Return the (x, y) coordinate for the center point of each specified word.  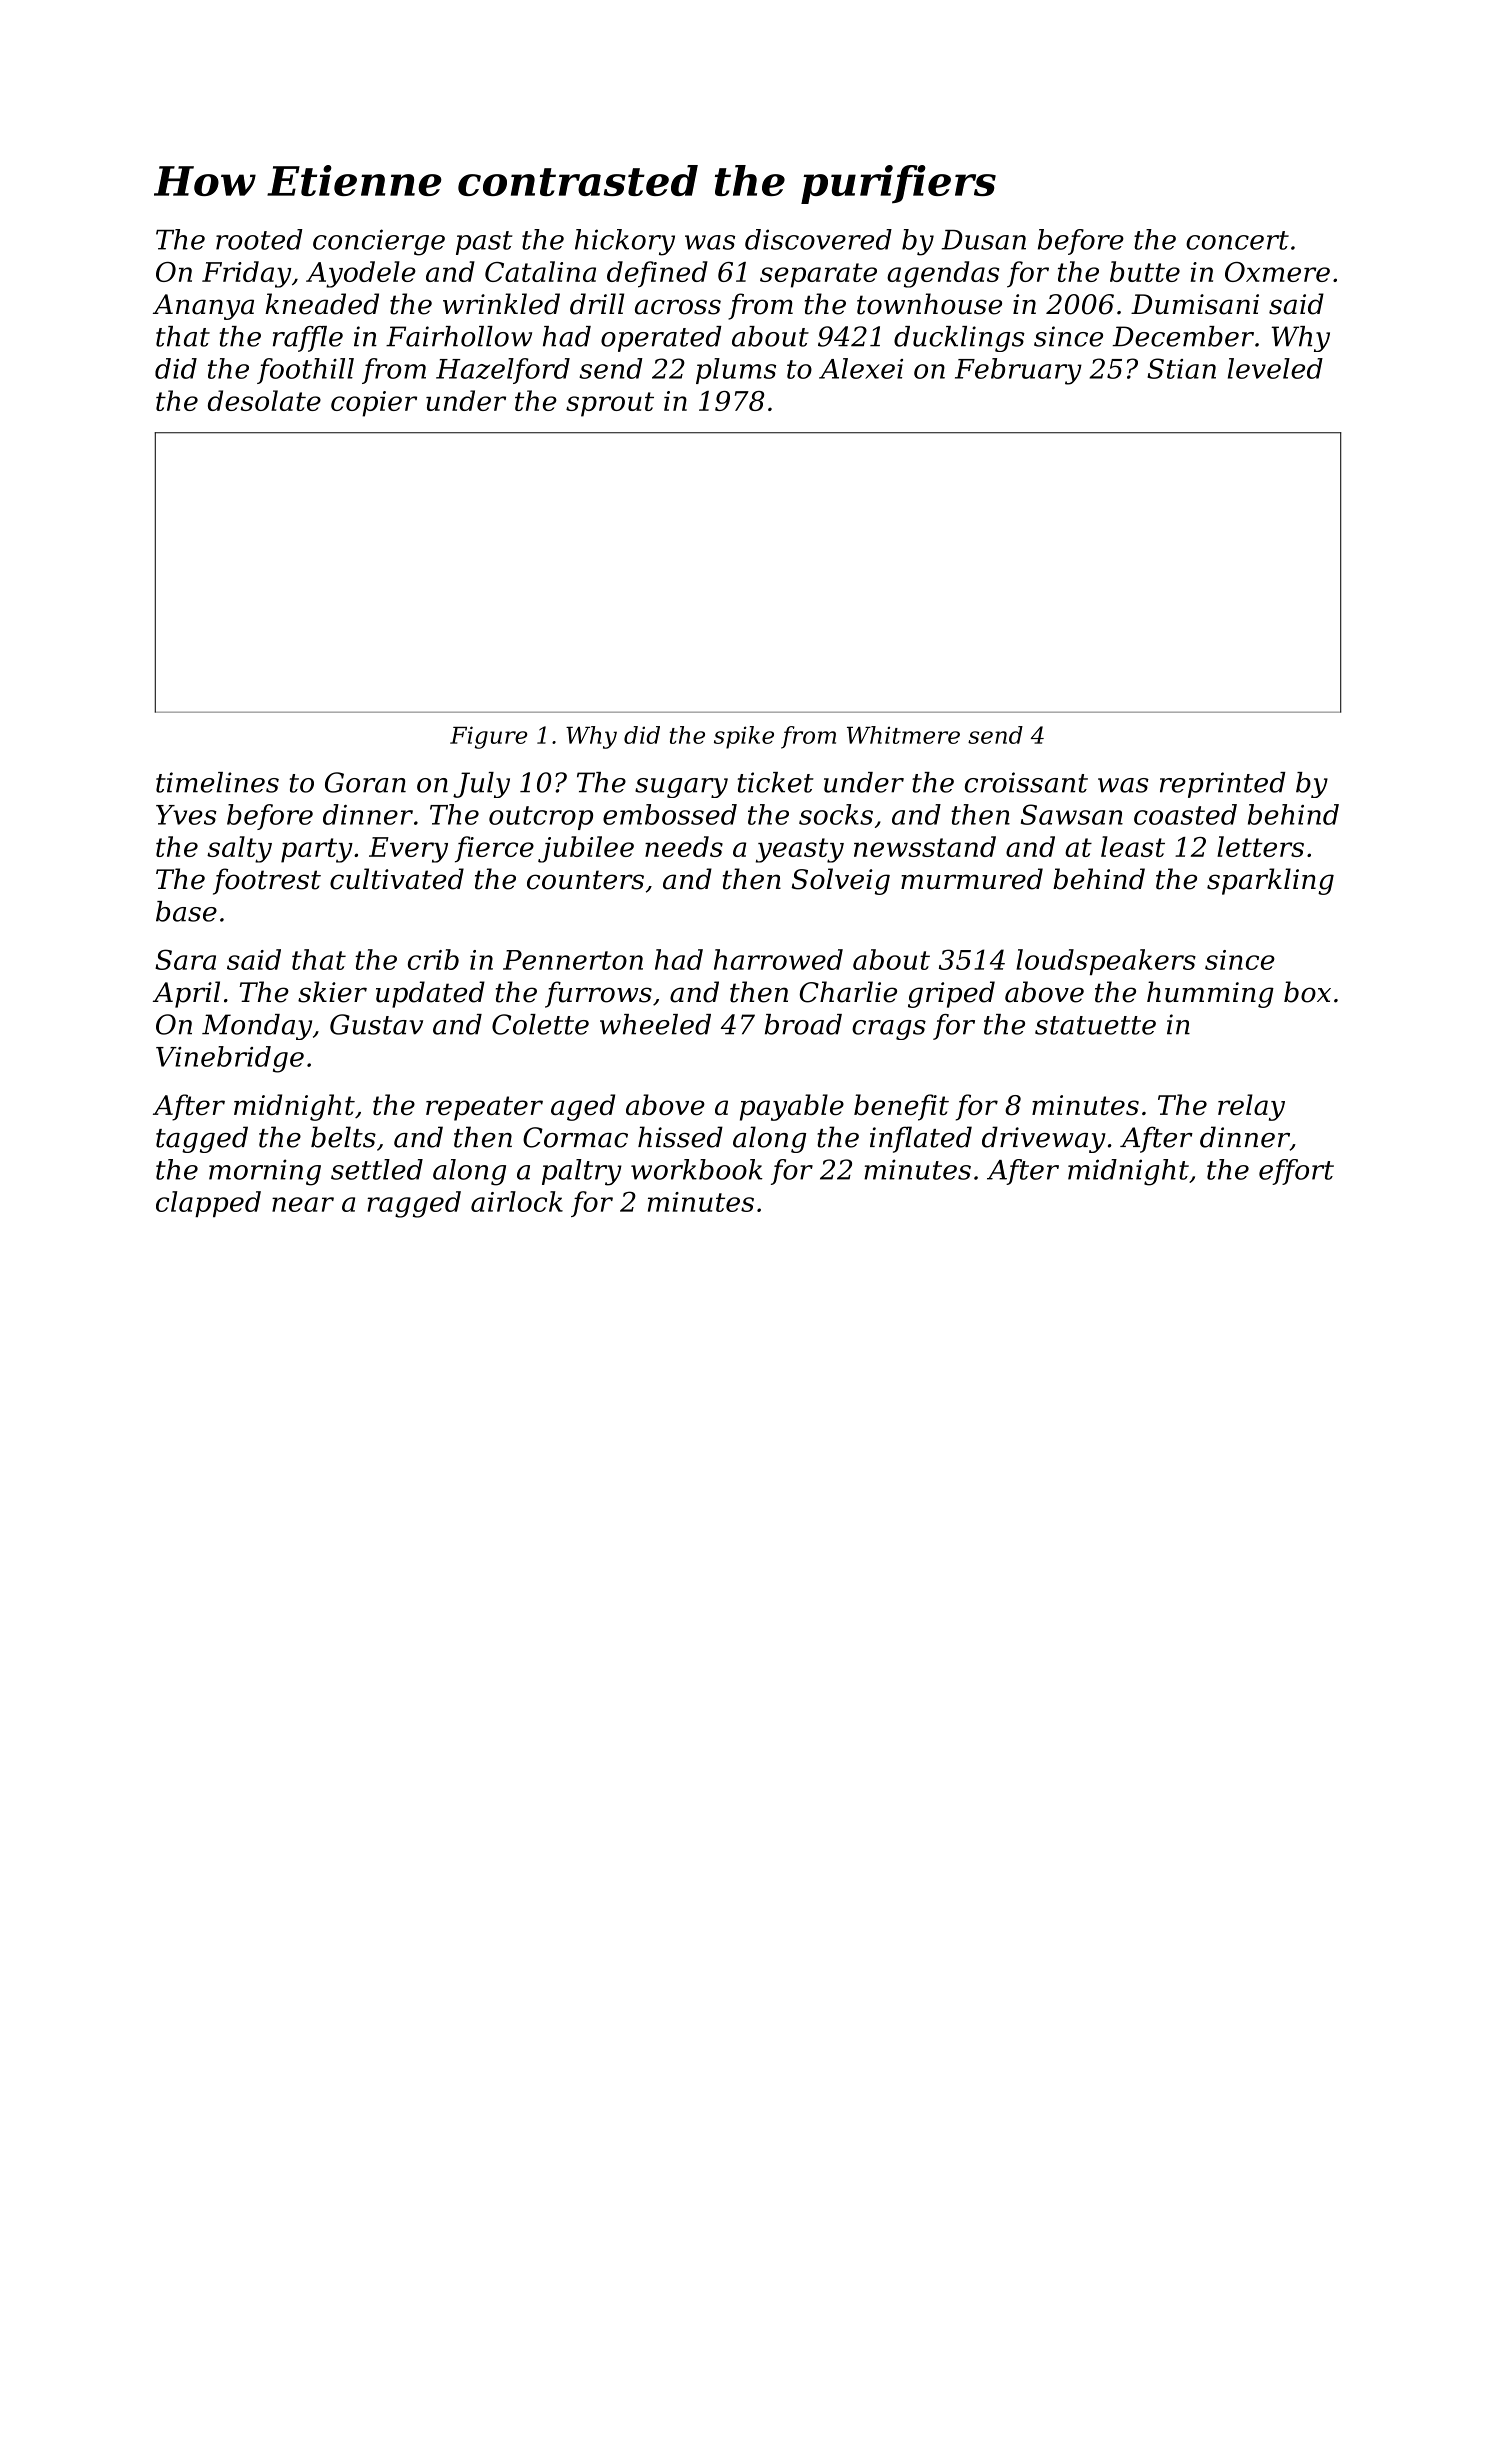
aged (583, 1107)
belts (343, 1137)
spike (744, 737)
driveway (1044, 1139)
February (1018, 371)
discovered (818, 239)
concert (1237, 240)
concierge (379, 242)
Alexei (861, 368)
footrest (267, 881)
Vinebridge (230, 1059)
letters (1260, 846)
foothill (305, 371)
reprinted (1223, 785)
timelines (217, 782)
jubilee (586, 849)
